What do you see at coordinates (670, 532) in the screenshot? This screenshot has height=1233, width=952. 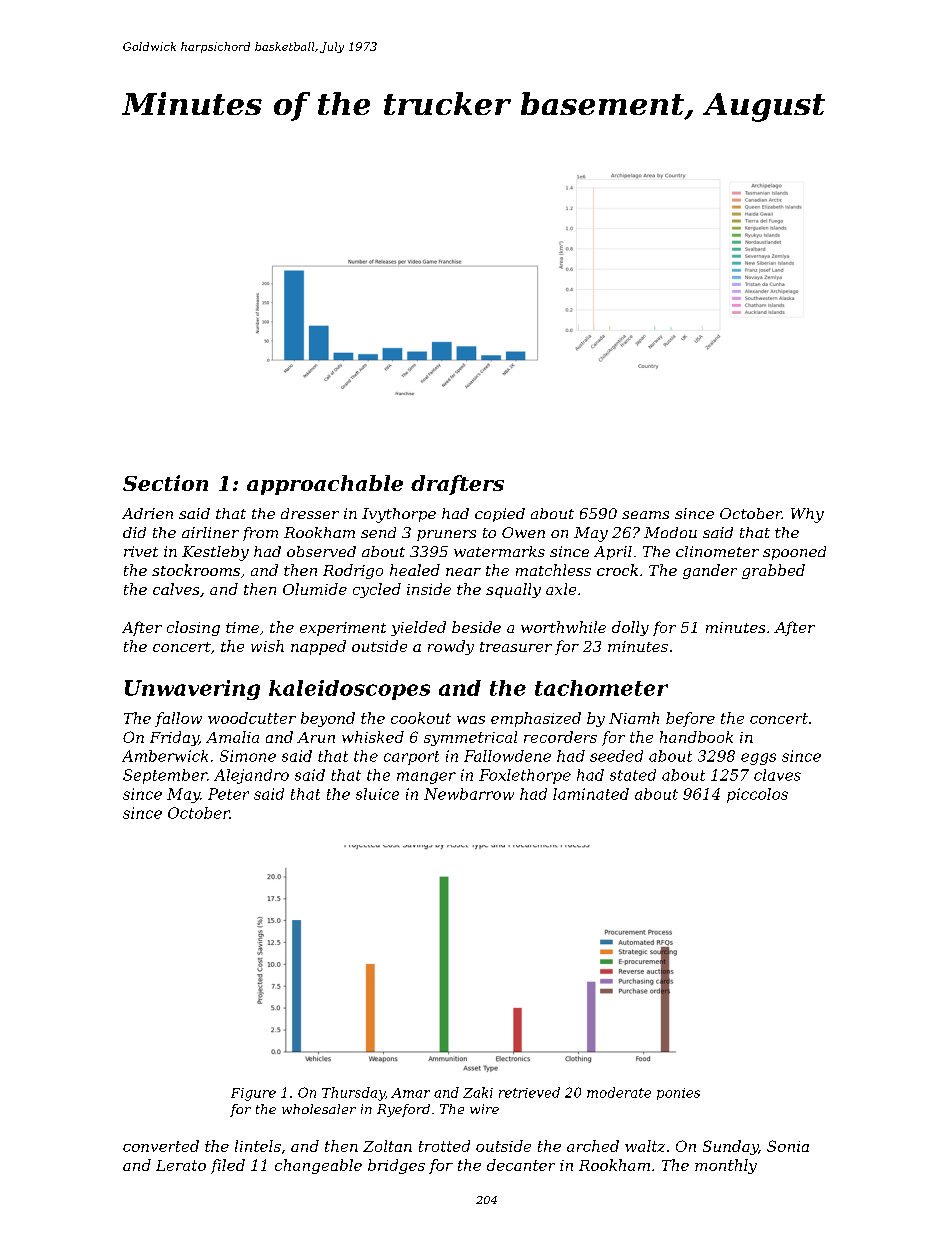 I see `Modou` at bounding box center [670, 532].
